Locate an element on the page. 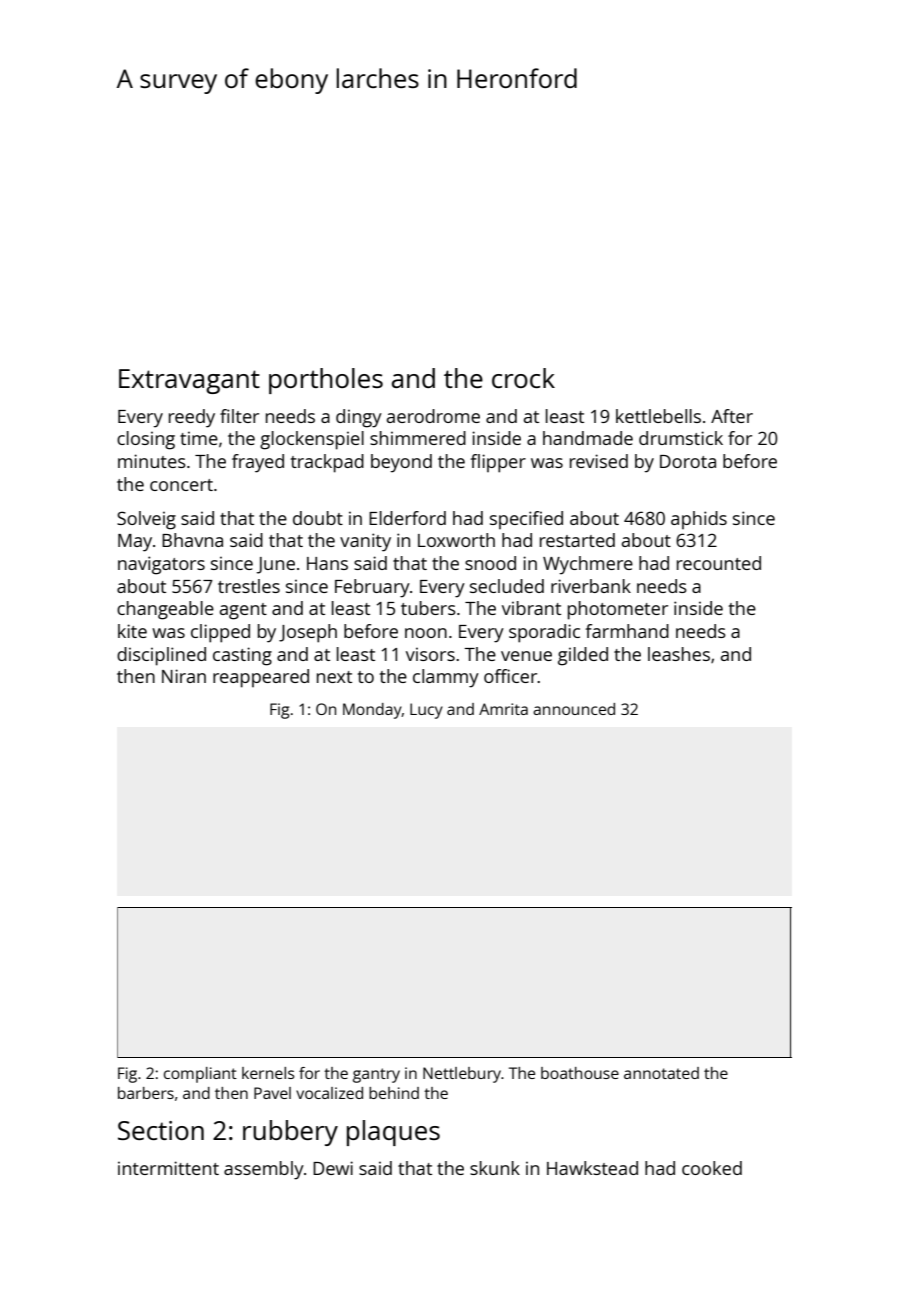  farmhand is located at coordinates (627, 631).
